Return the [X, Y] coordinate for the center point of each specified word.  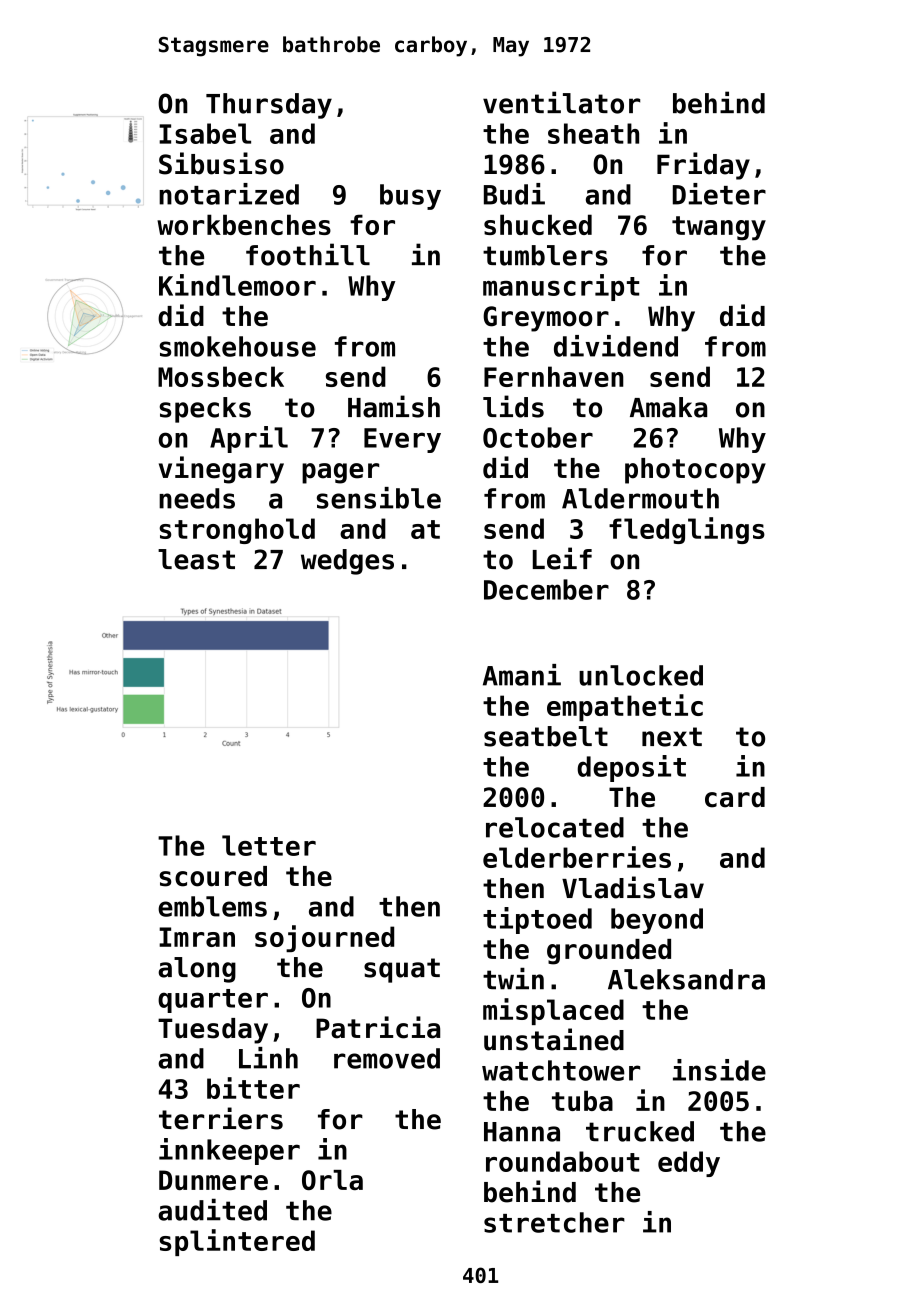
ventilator [561, 102]
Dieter [719, 194]
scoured [213, 876]
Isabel [205, 133]
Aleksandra [686, 979]
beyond [657, 921]
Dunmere [213, 1180]
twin [513, 979]
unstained [554, 1039]
